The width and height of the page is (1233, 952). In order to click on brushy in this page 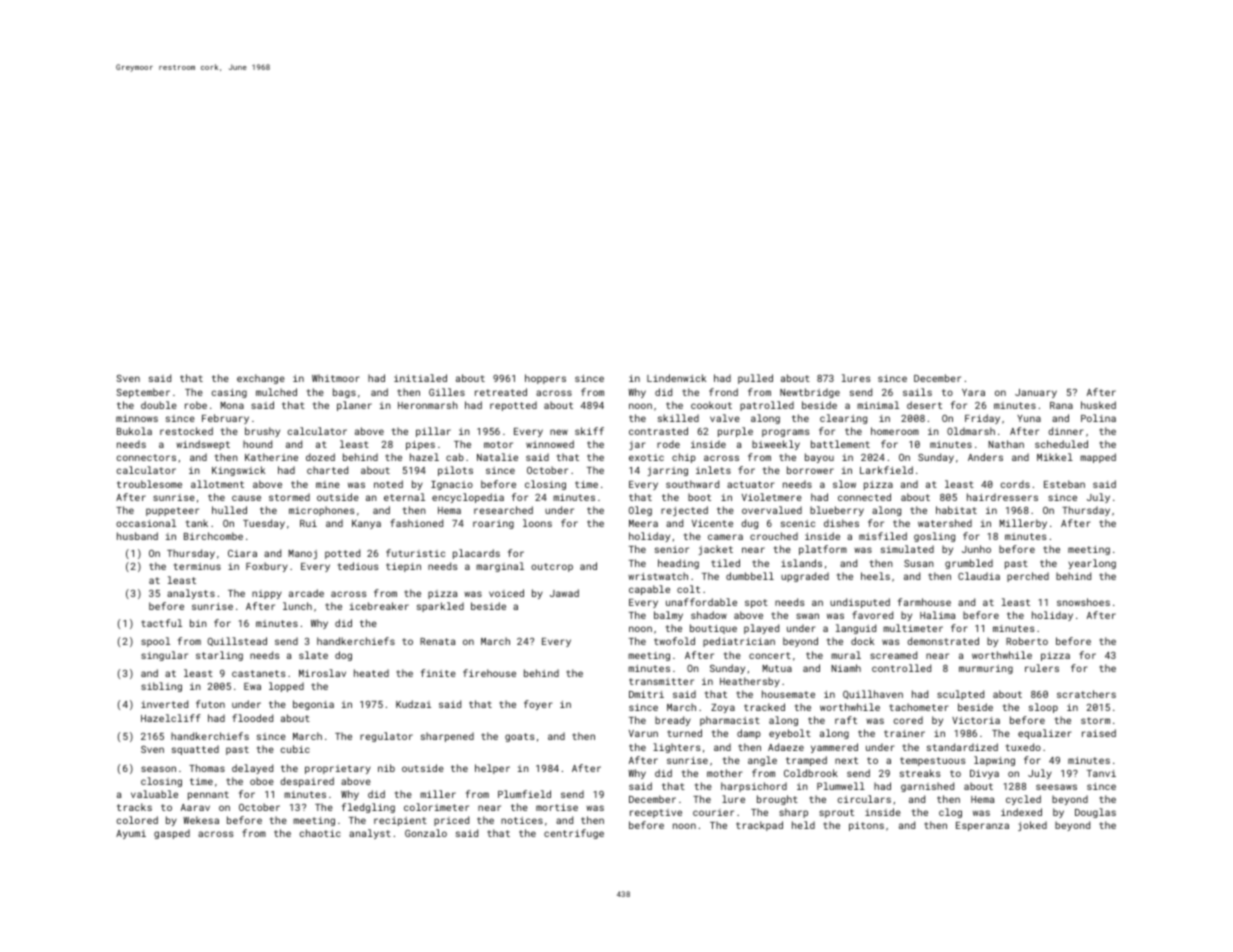, I will do `click(262, 432)`.
